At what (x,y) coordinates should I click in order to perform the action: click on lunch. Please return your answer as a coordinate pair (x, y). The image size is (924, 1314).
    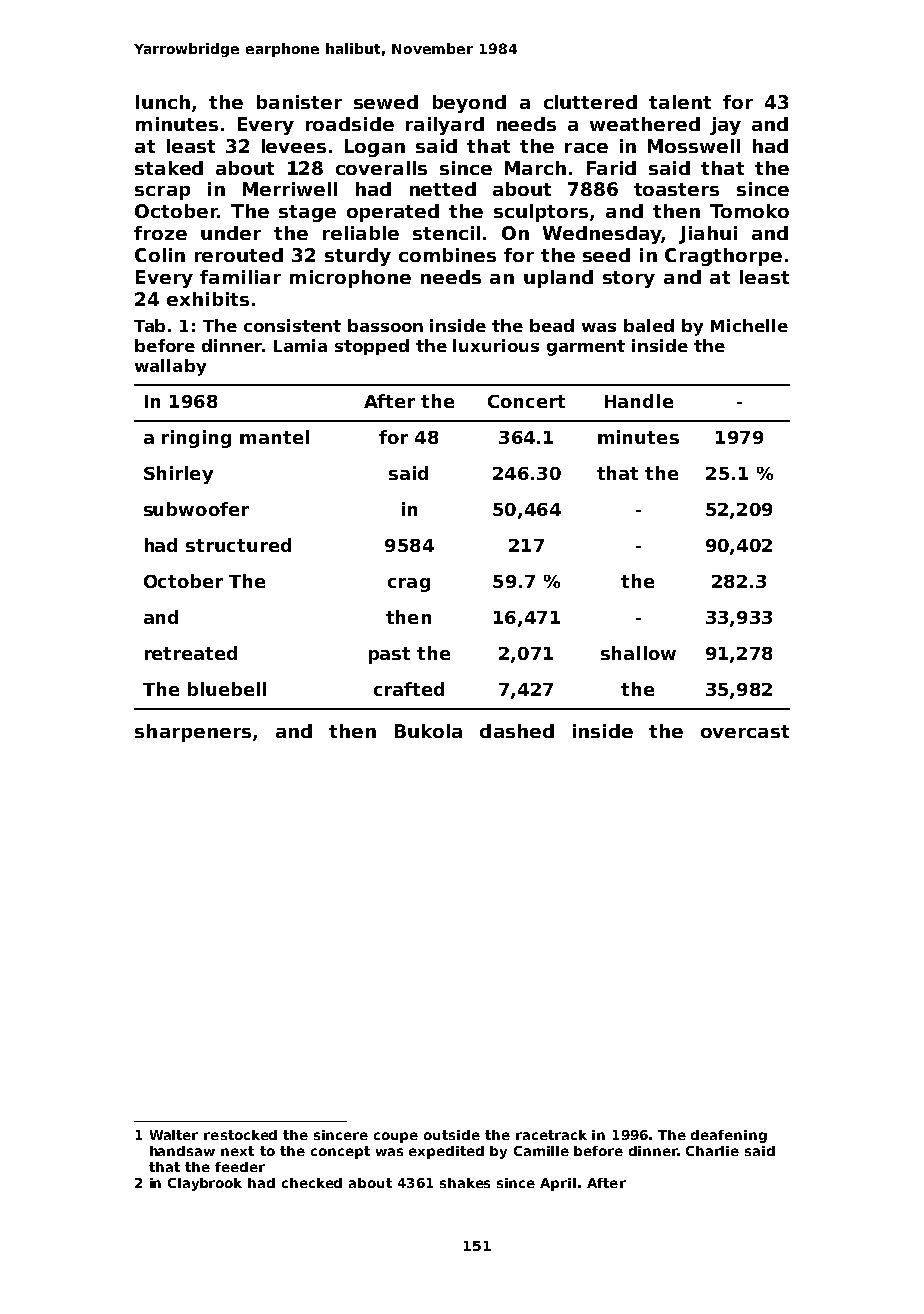
    Looking at the image, I should click on (163, 102).
